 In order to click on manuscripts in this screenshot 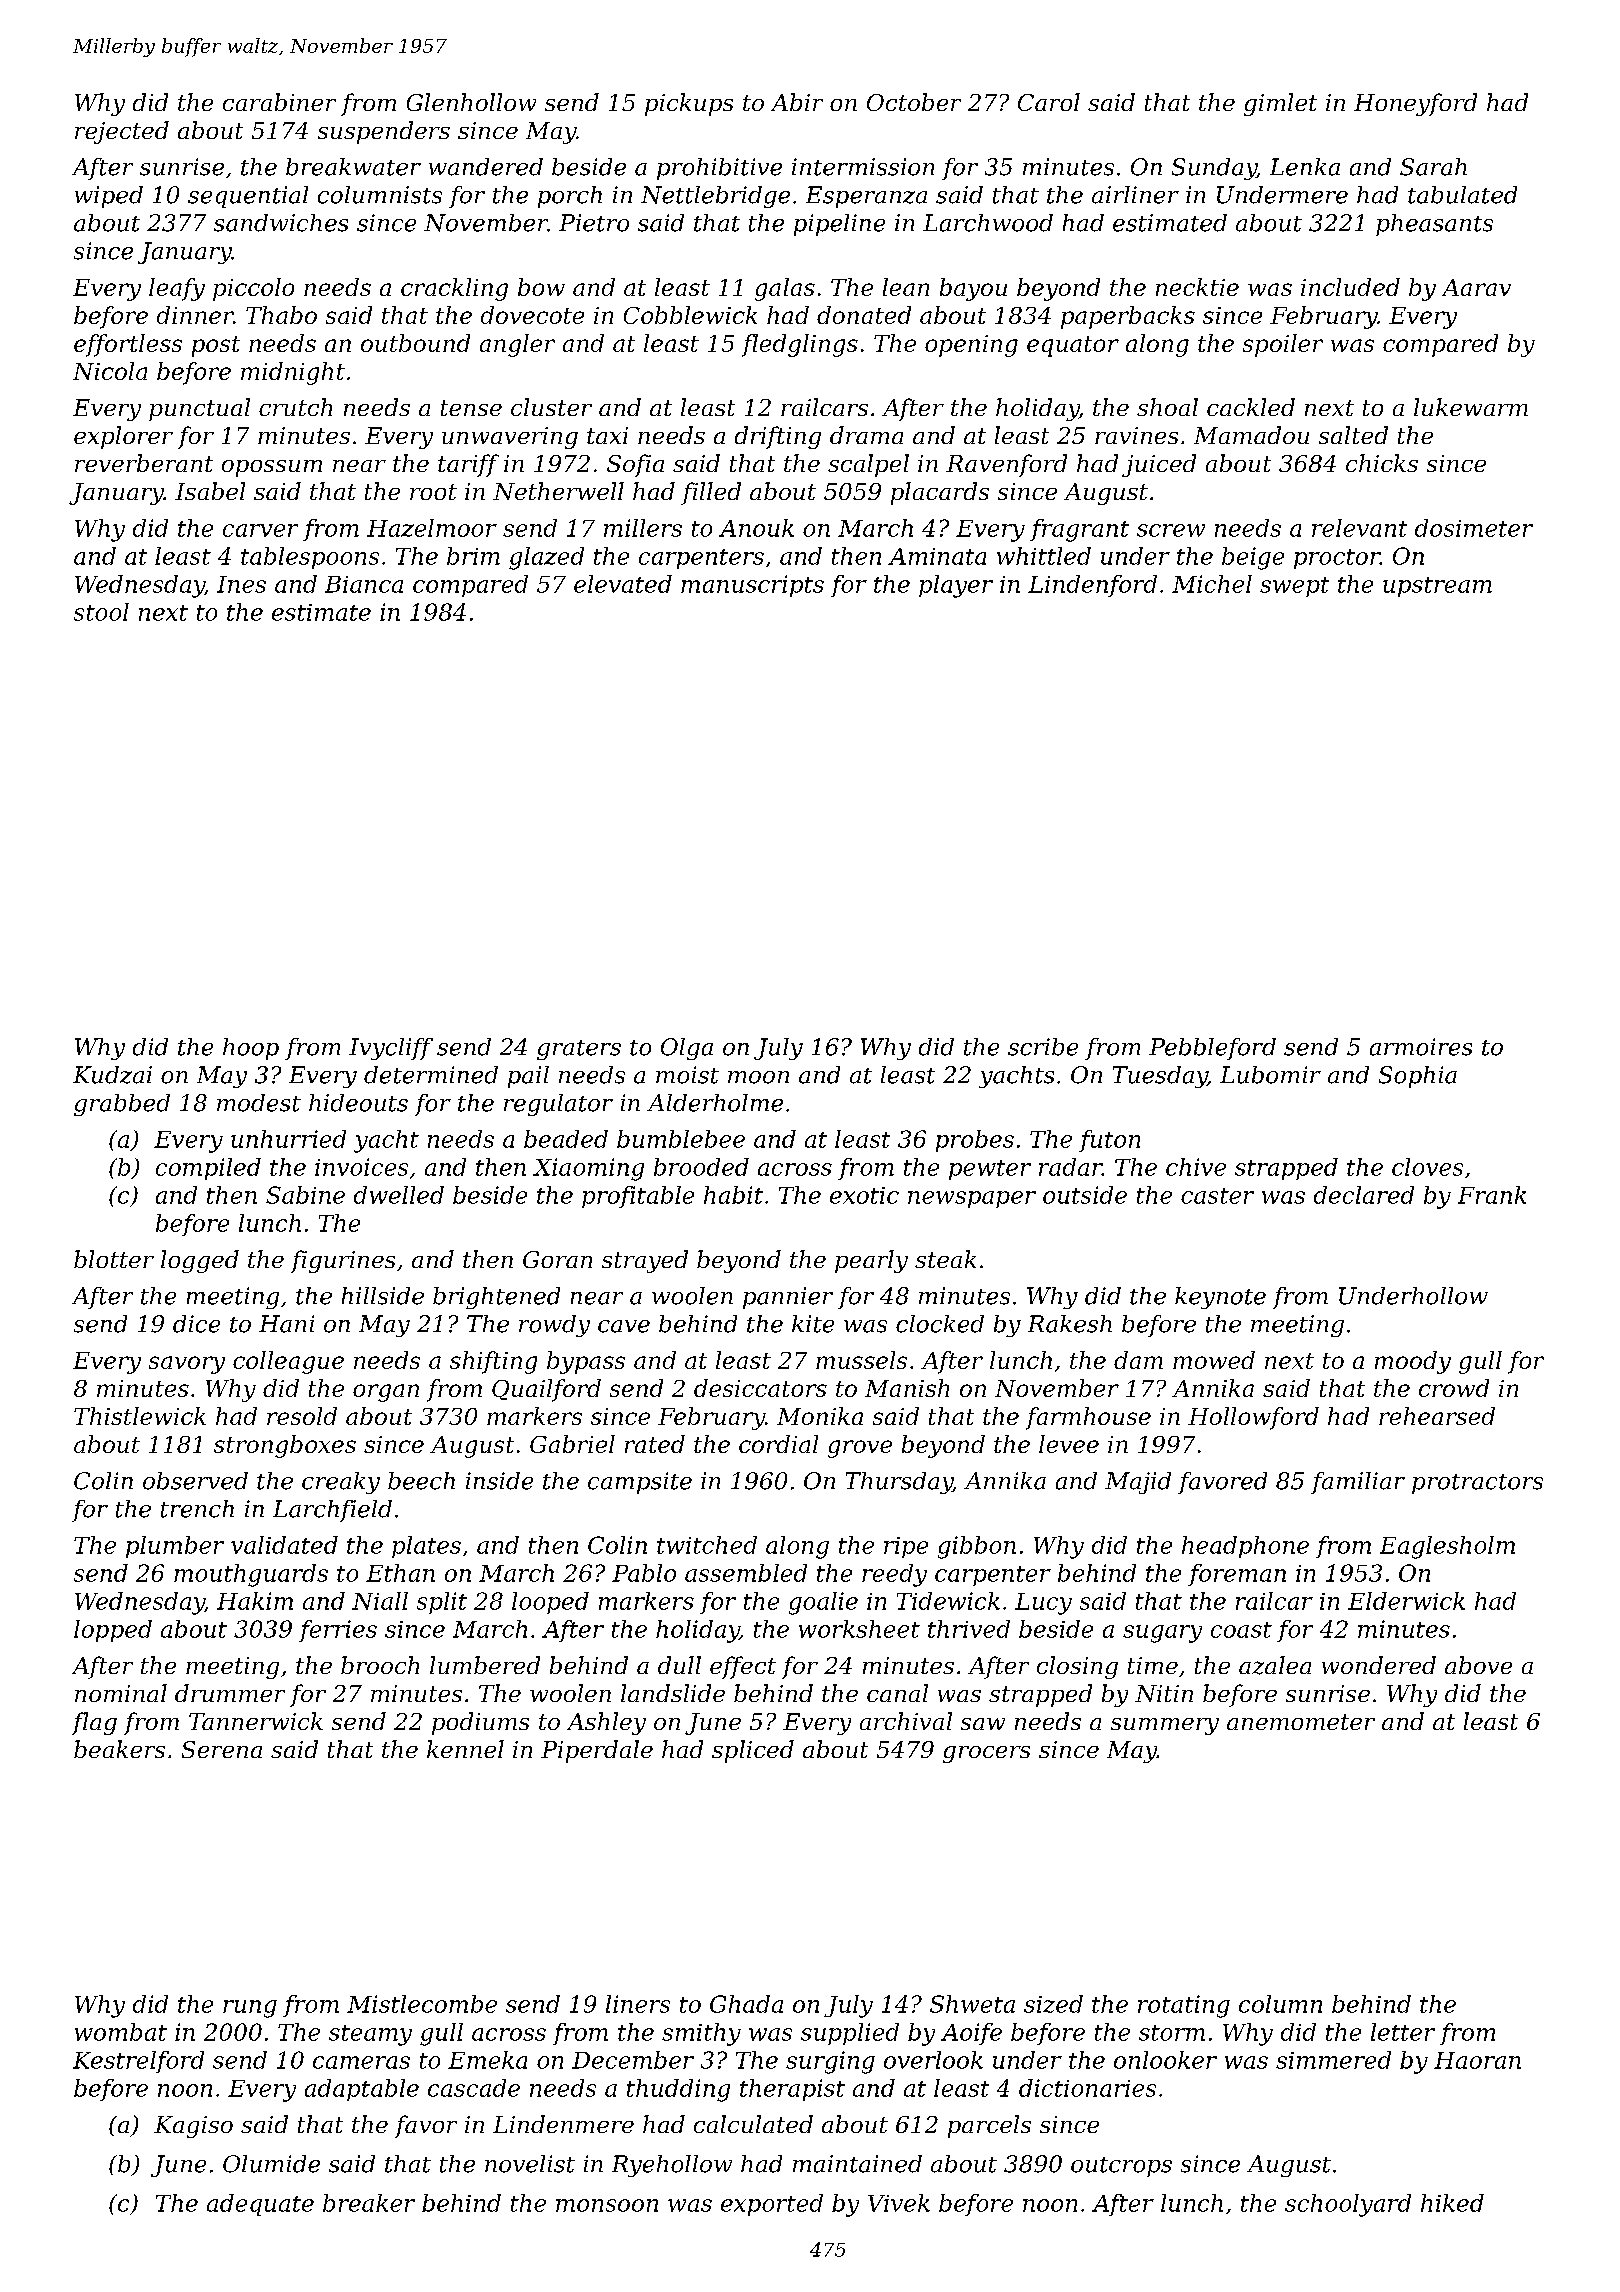, I will do `click(752, 586)`.
